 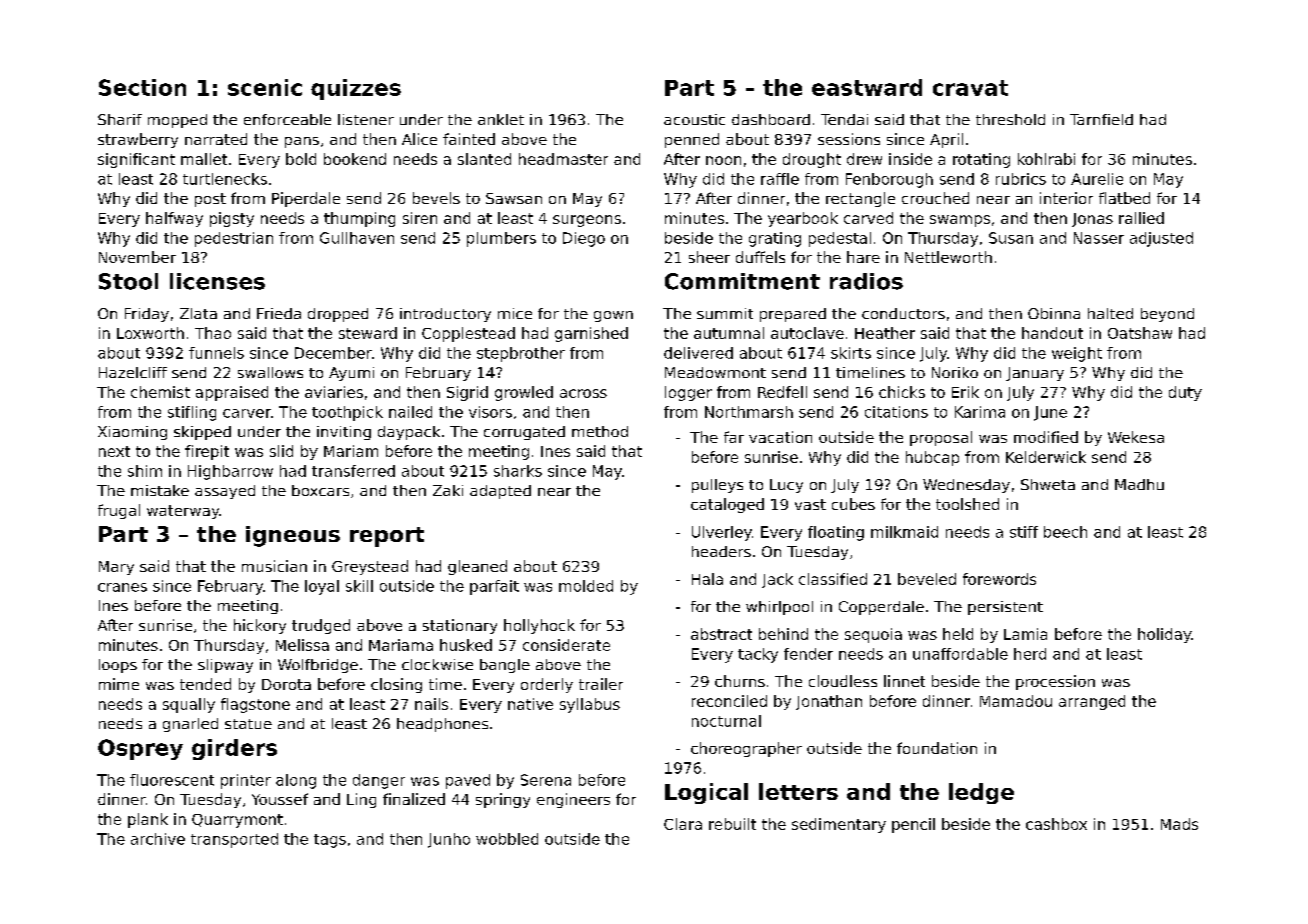 What do you see at coordinates (927, 579) in the page?
I see `beveled` at bounding box center [927, 579].
